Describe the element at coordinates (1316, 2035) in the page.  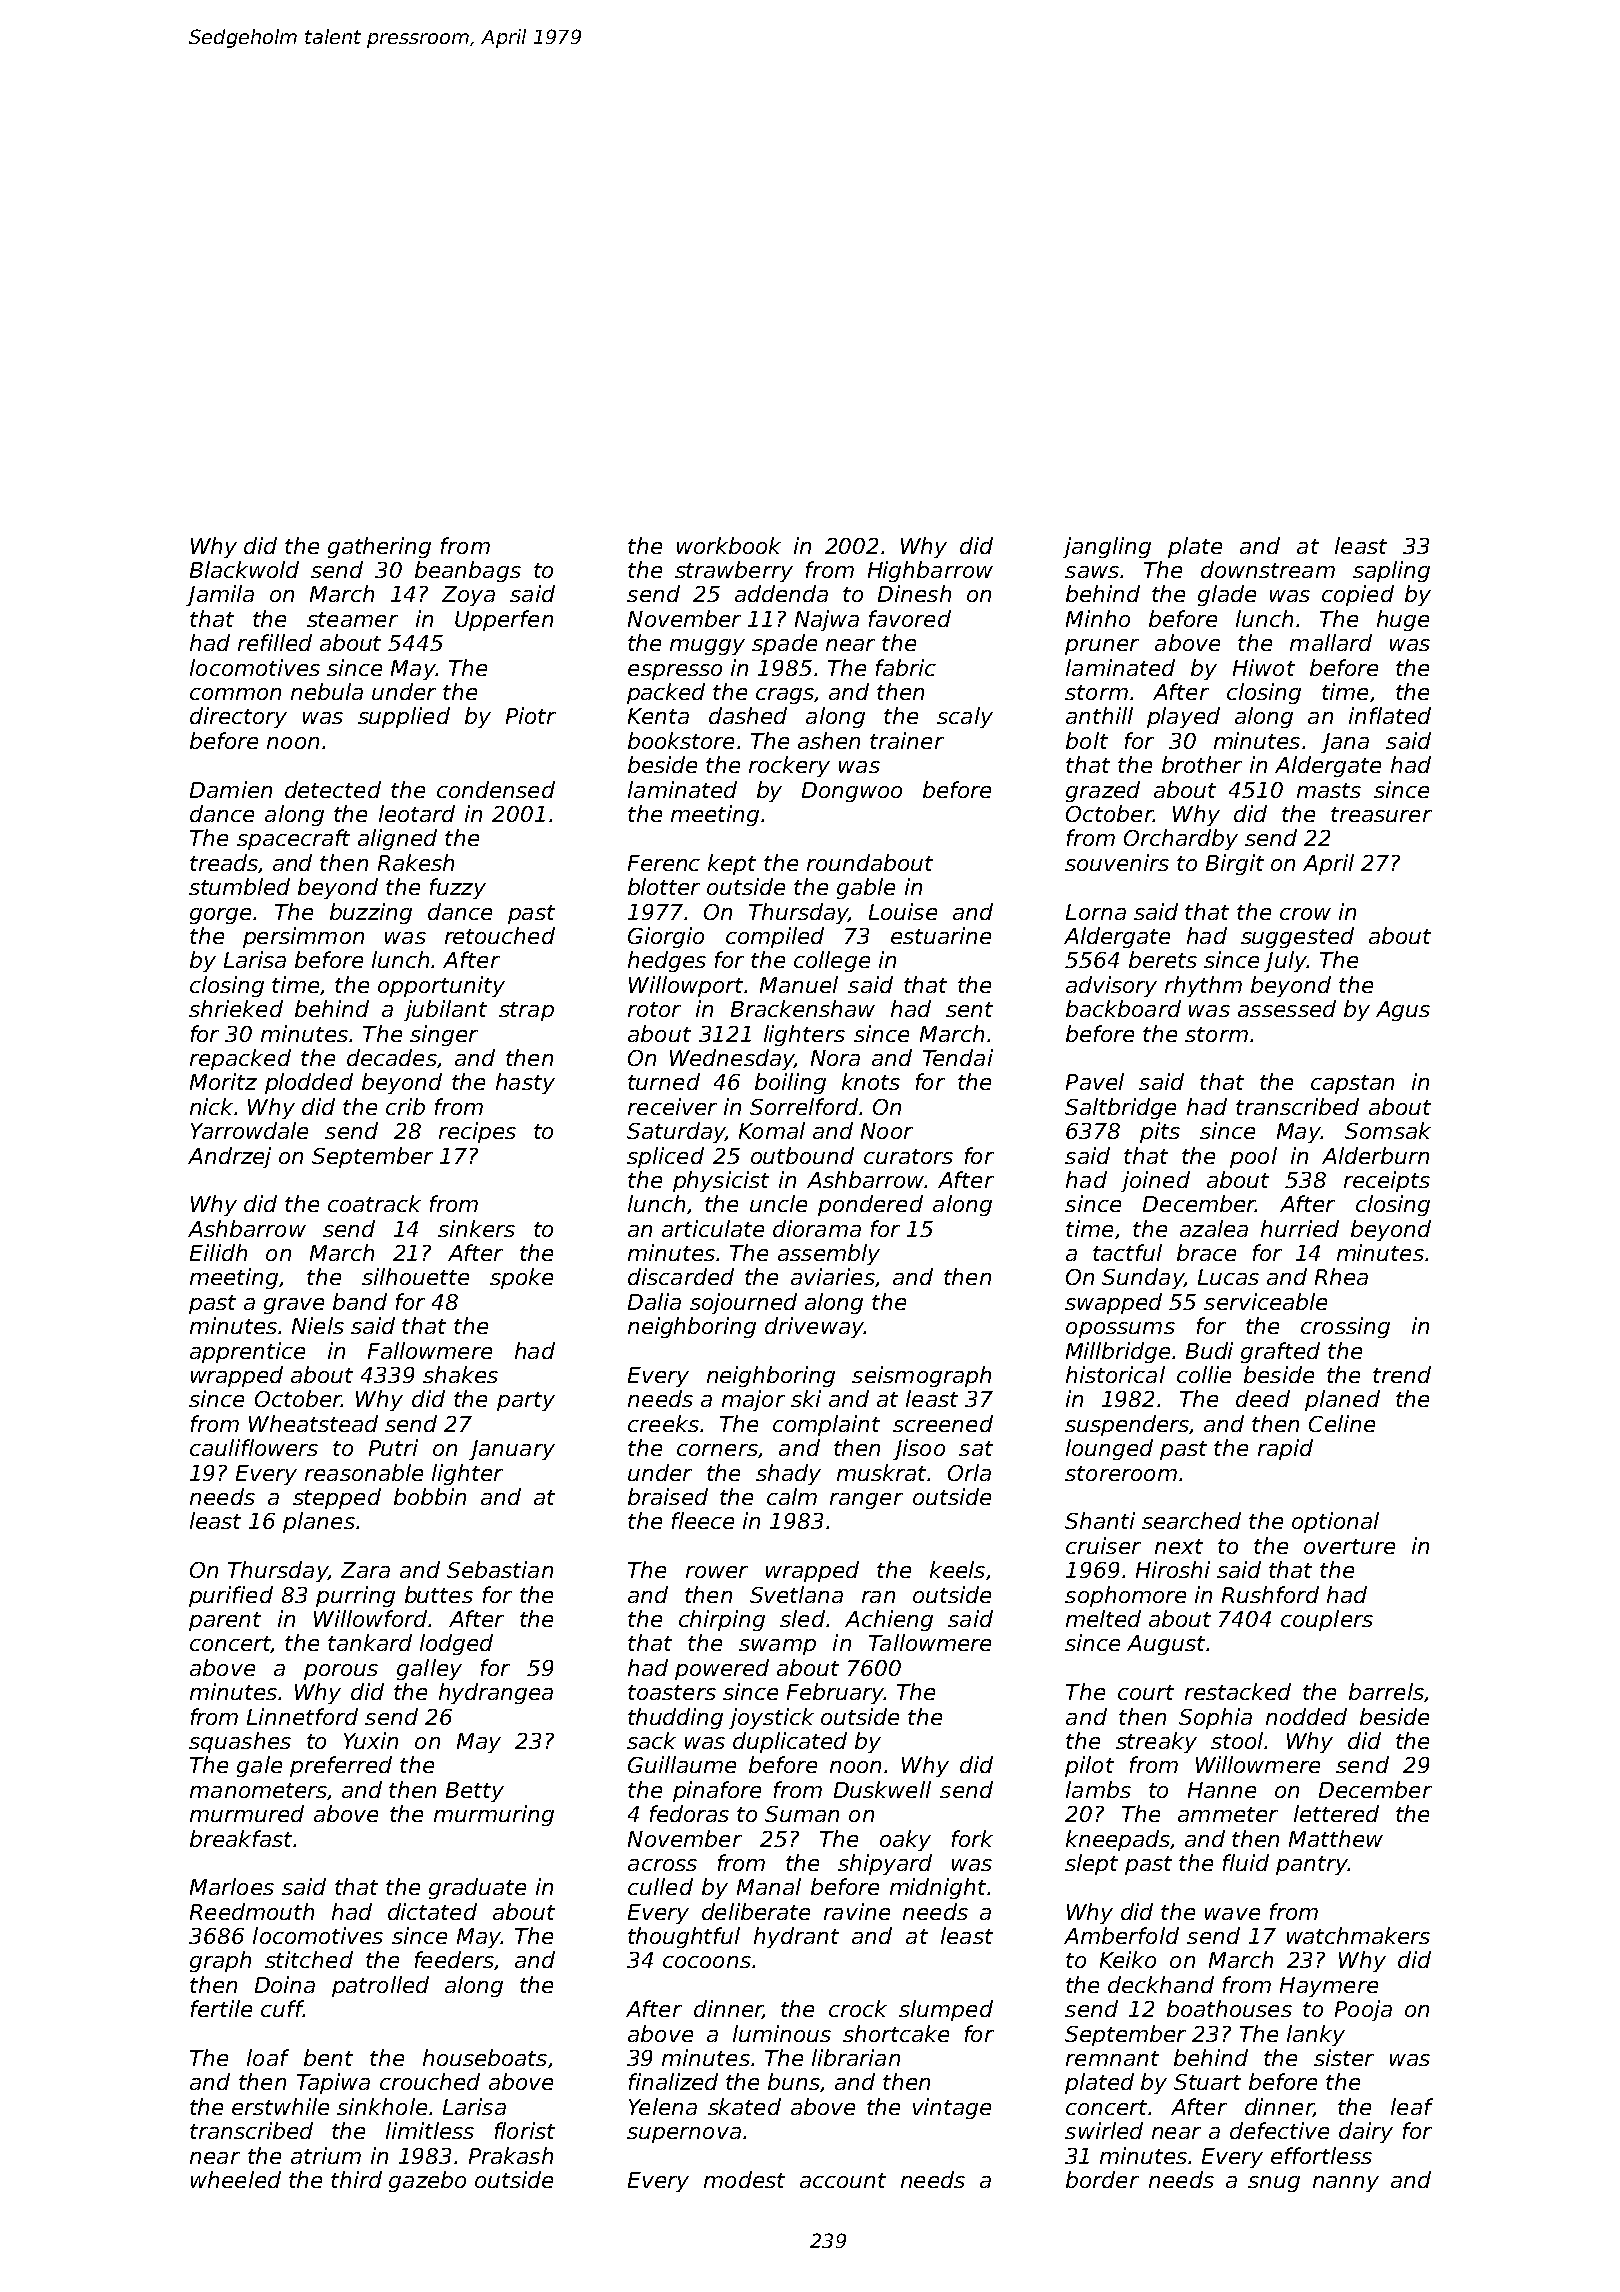
I see `lanky` at that location.
